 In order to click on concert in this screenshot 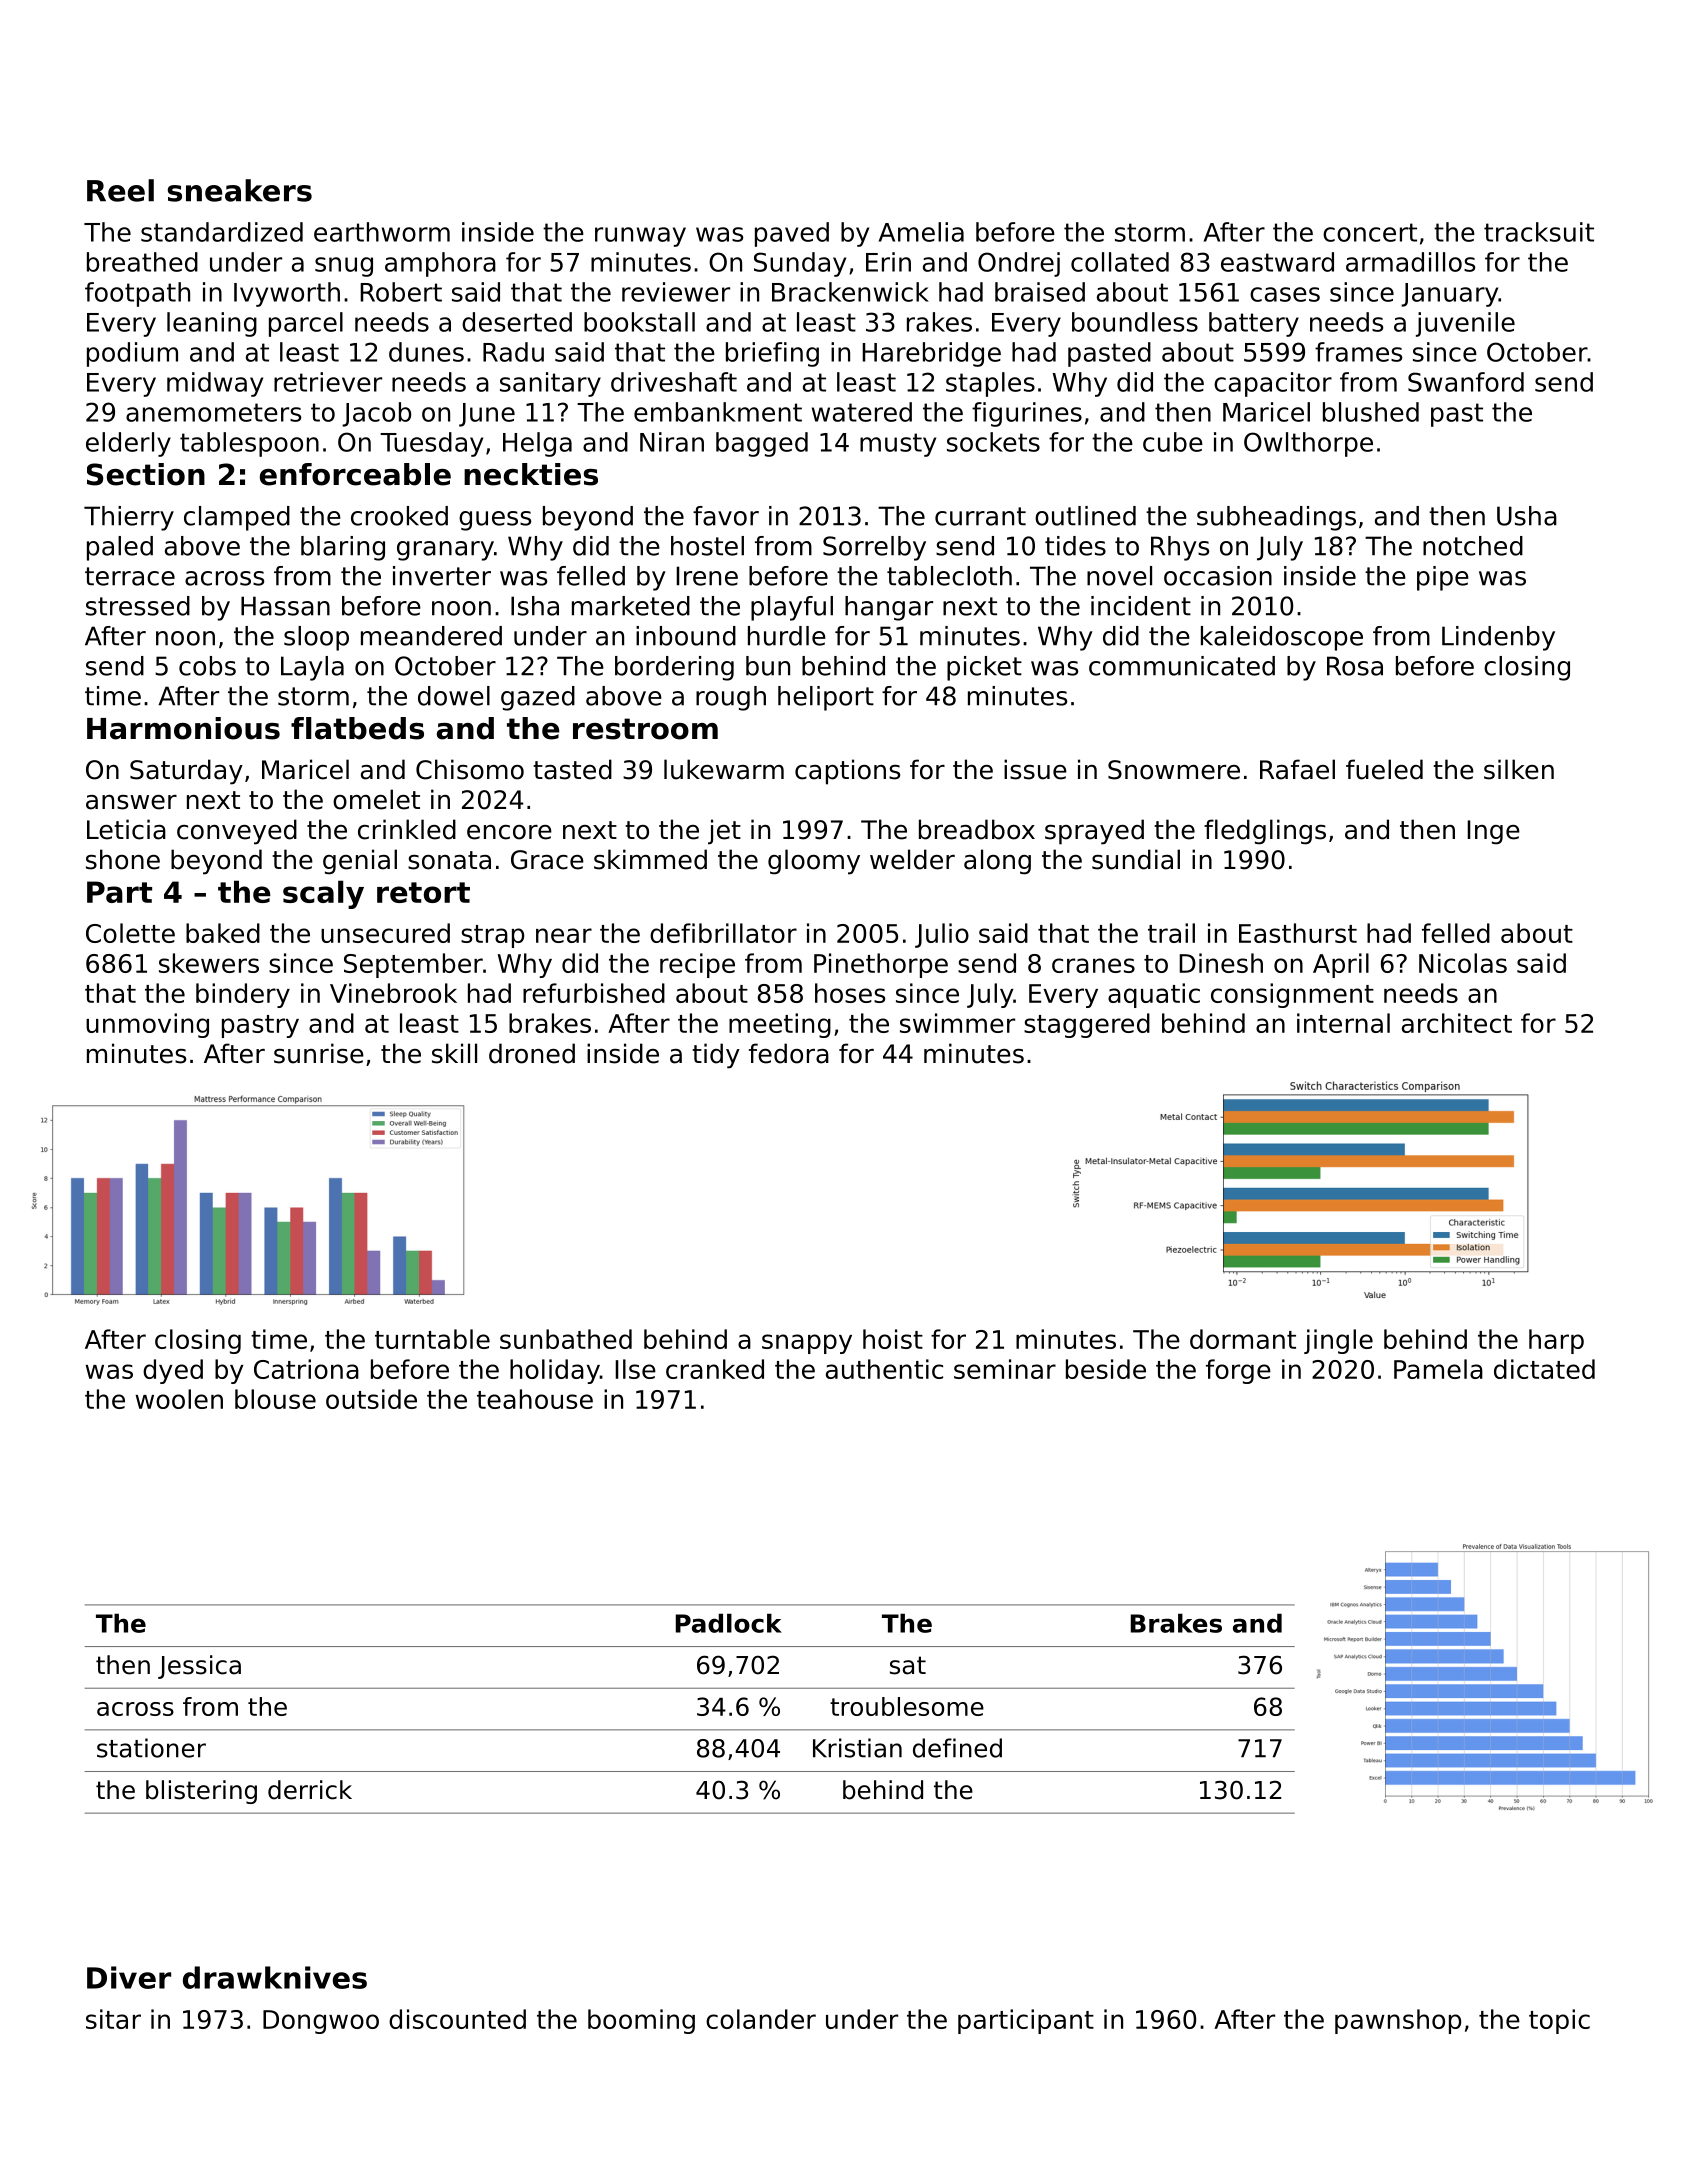, I will do `click(1370, 232)`.
